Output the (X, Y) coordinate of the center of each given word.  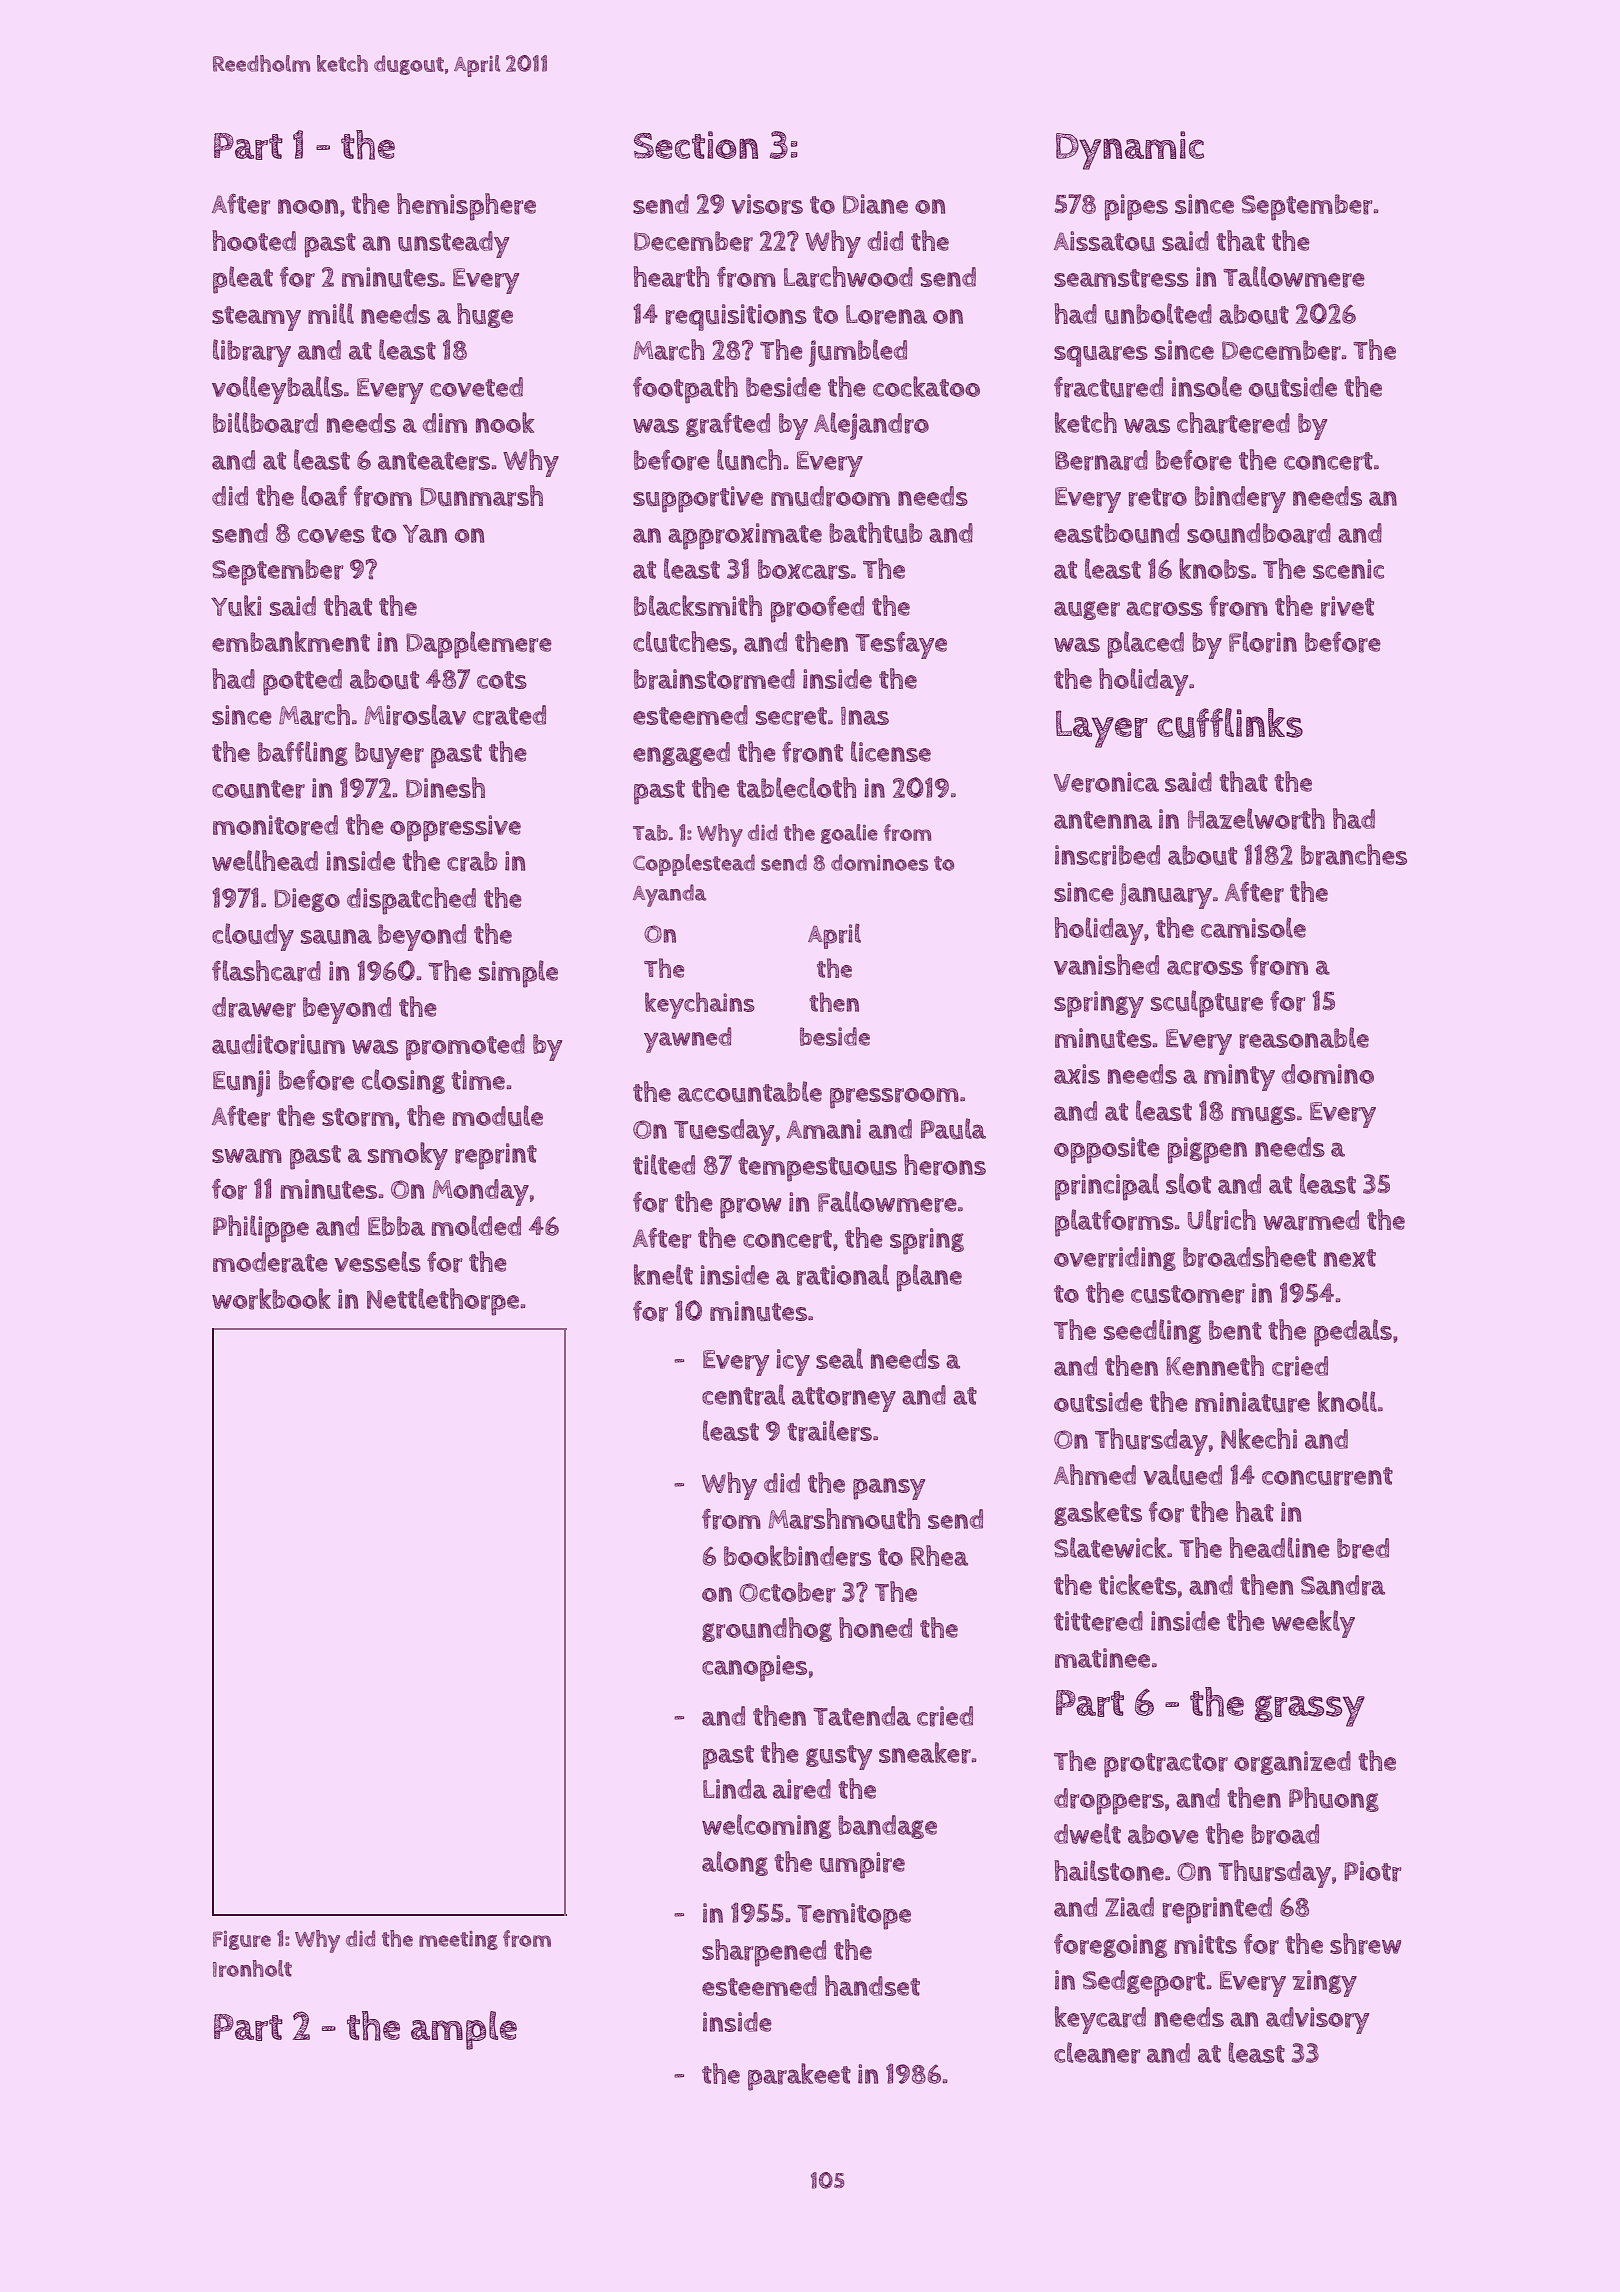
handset (872, 1985)
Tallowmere (1294, 277)
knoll (1347, 1401)
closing (403, 1081)
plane (929, 1278)
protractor (1166, 1765)
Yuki (236, 605)
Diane (875, 204)
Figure (242, 1940)
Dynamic (1130, 150)
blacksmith (698, 605)
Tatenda (862, 1716)
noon (308, 206)
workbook (271, 1299)
